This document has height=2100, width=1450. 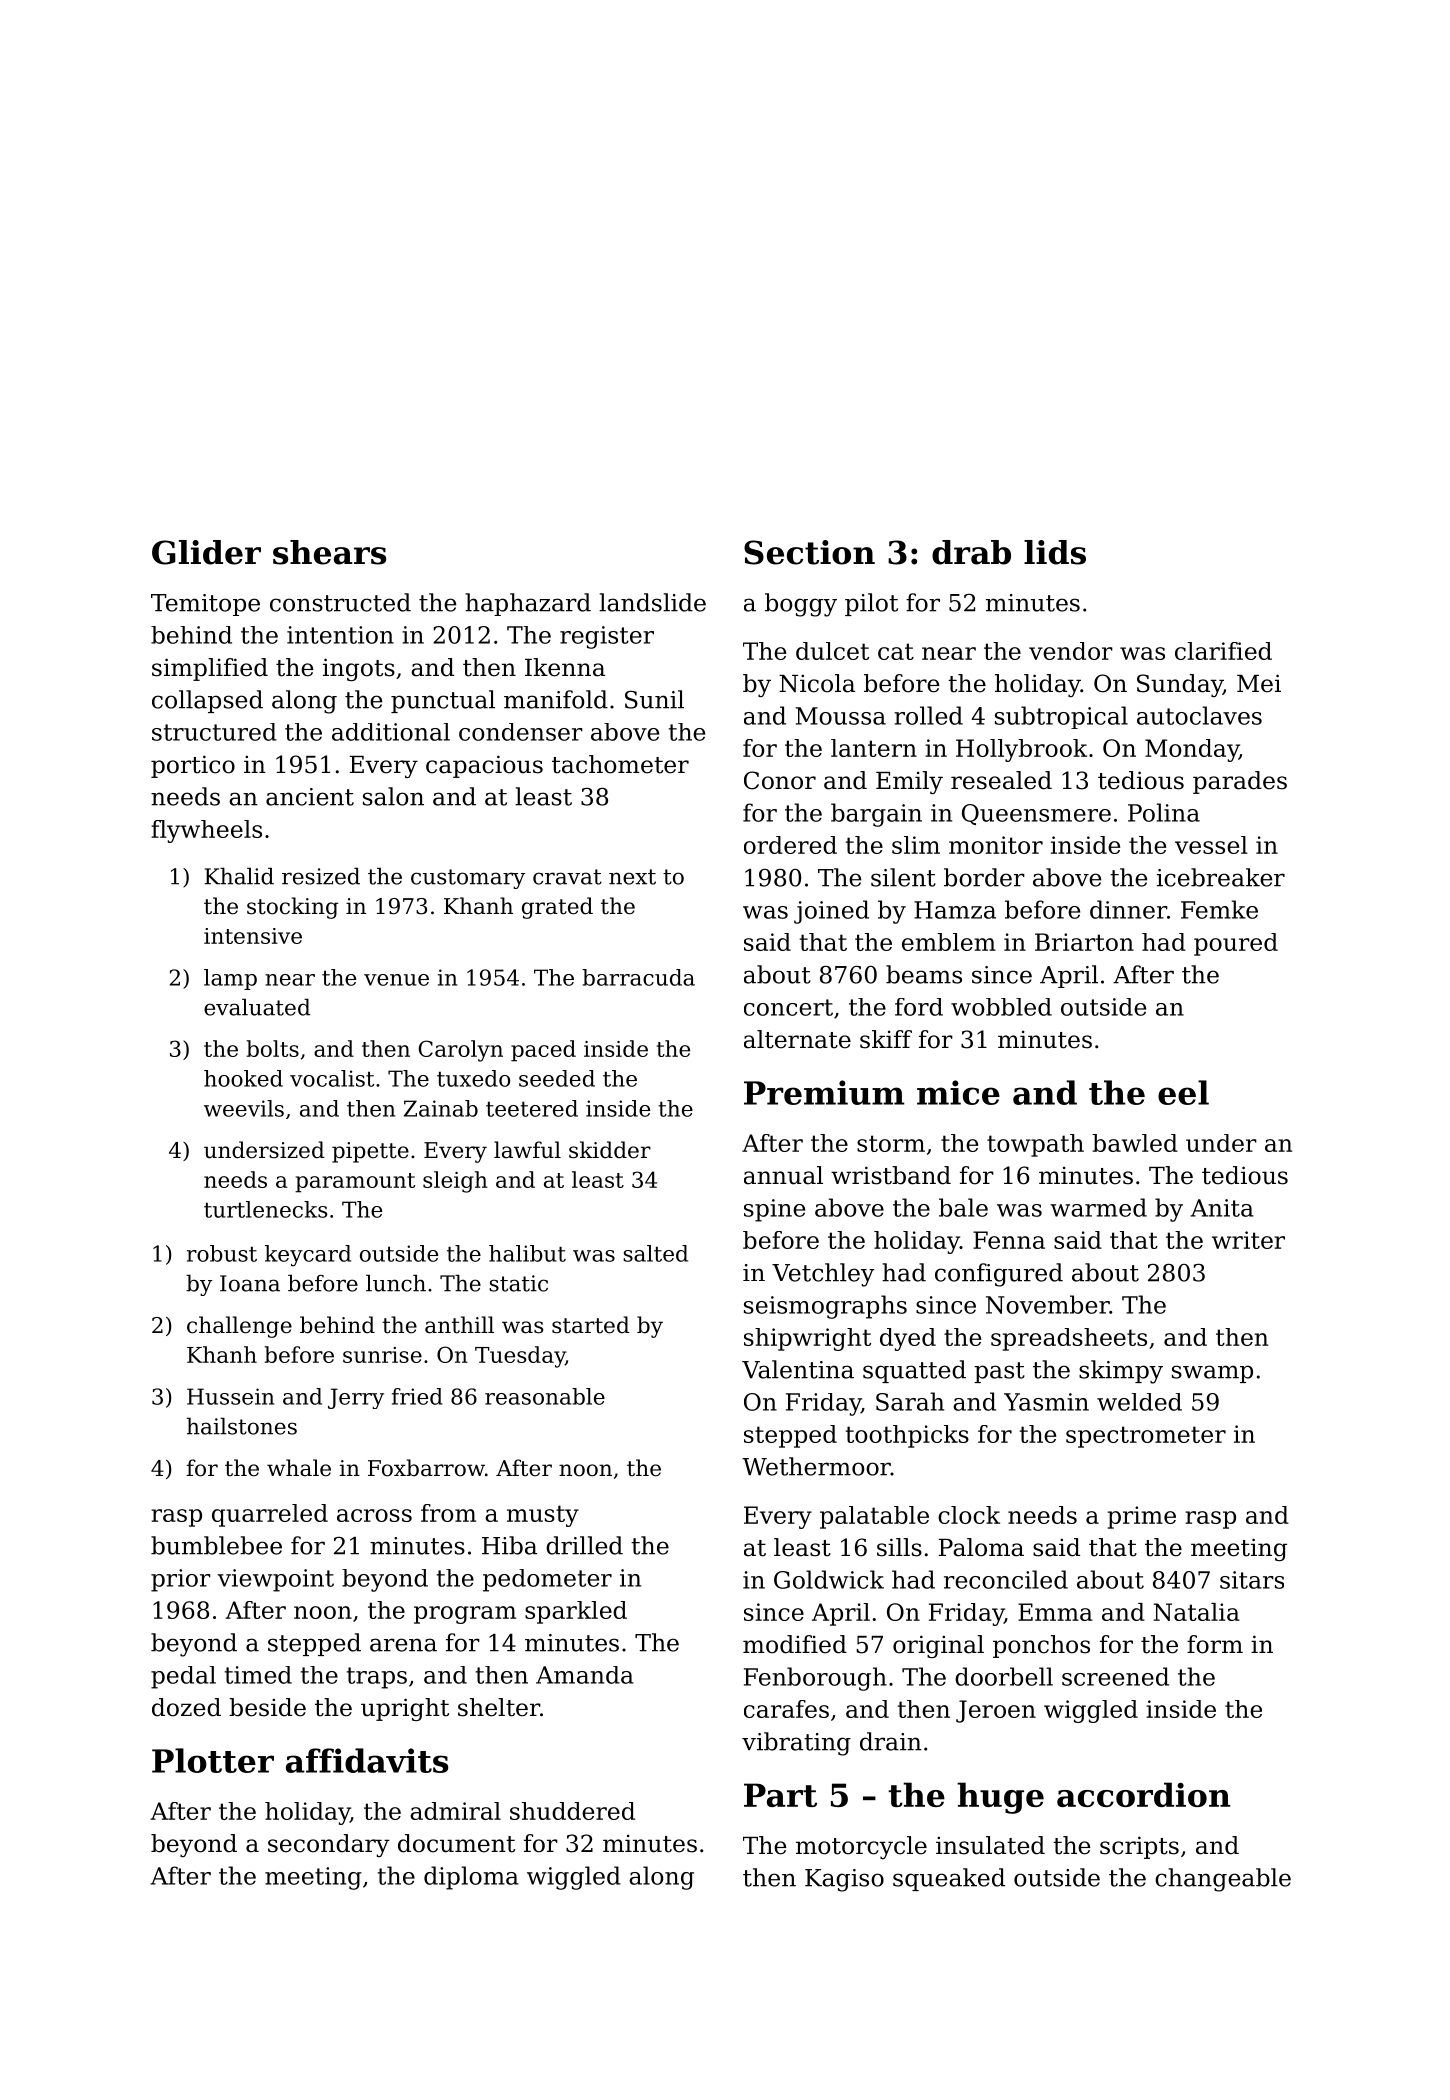 I want to click on ford, so click(x=919, y=1007).
